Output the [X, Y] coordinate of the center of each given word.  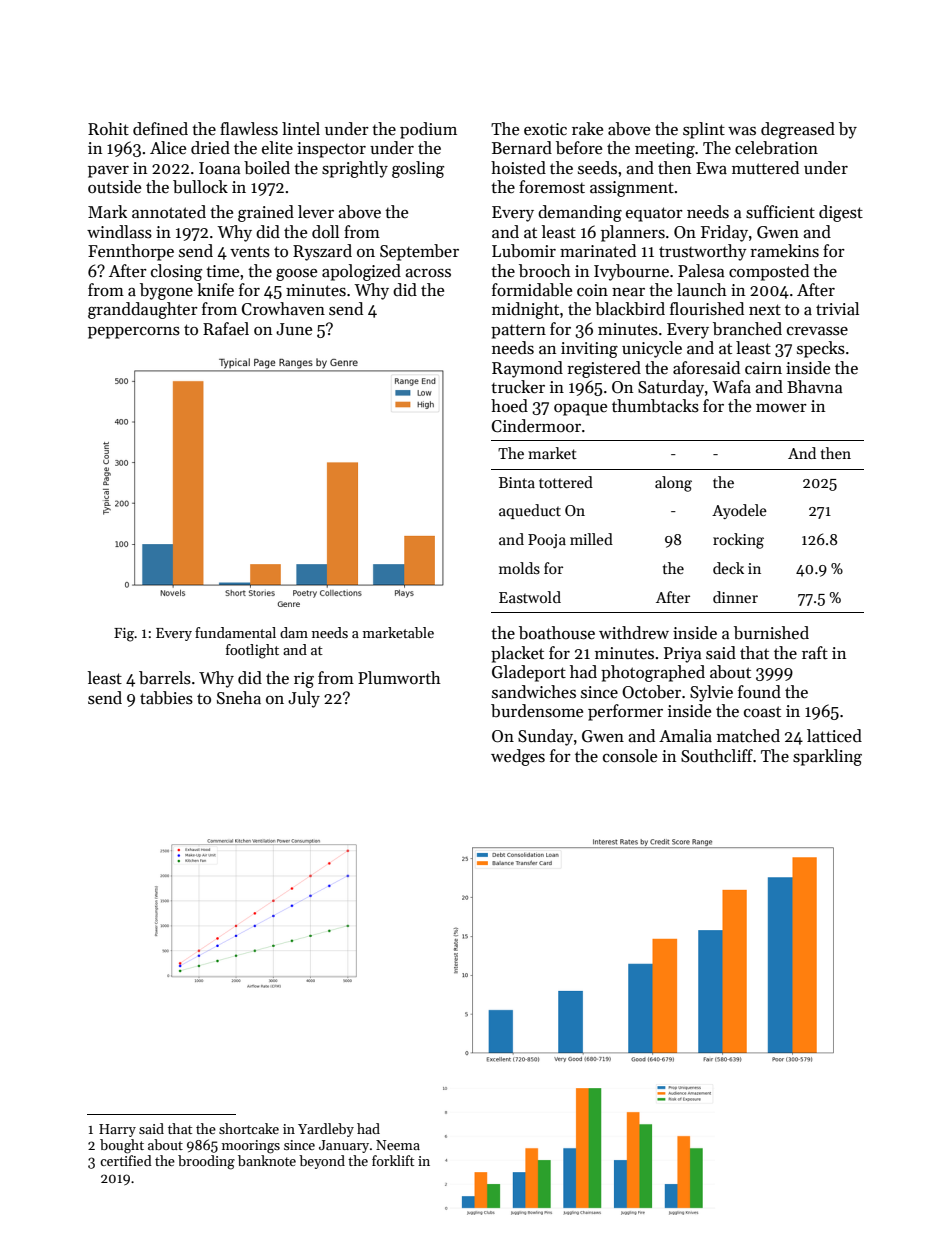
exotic [545, 129]
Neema [398, 1145]
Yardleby [326, 1130]
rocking [738, 541]
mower [781, 408]
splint [704, 130]
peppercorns [134, 333]
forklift [393, 1160]
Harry [117, 1130]
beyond [322, 1162]
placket [517, 654]
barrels [165, 678]
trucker [518, 387]
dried [210, 148]
